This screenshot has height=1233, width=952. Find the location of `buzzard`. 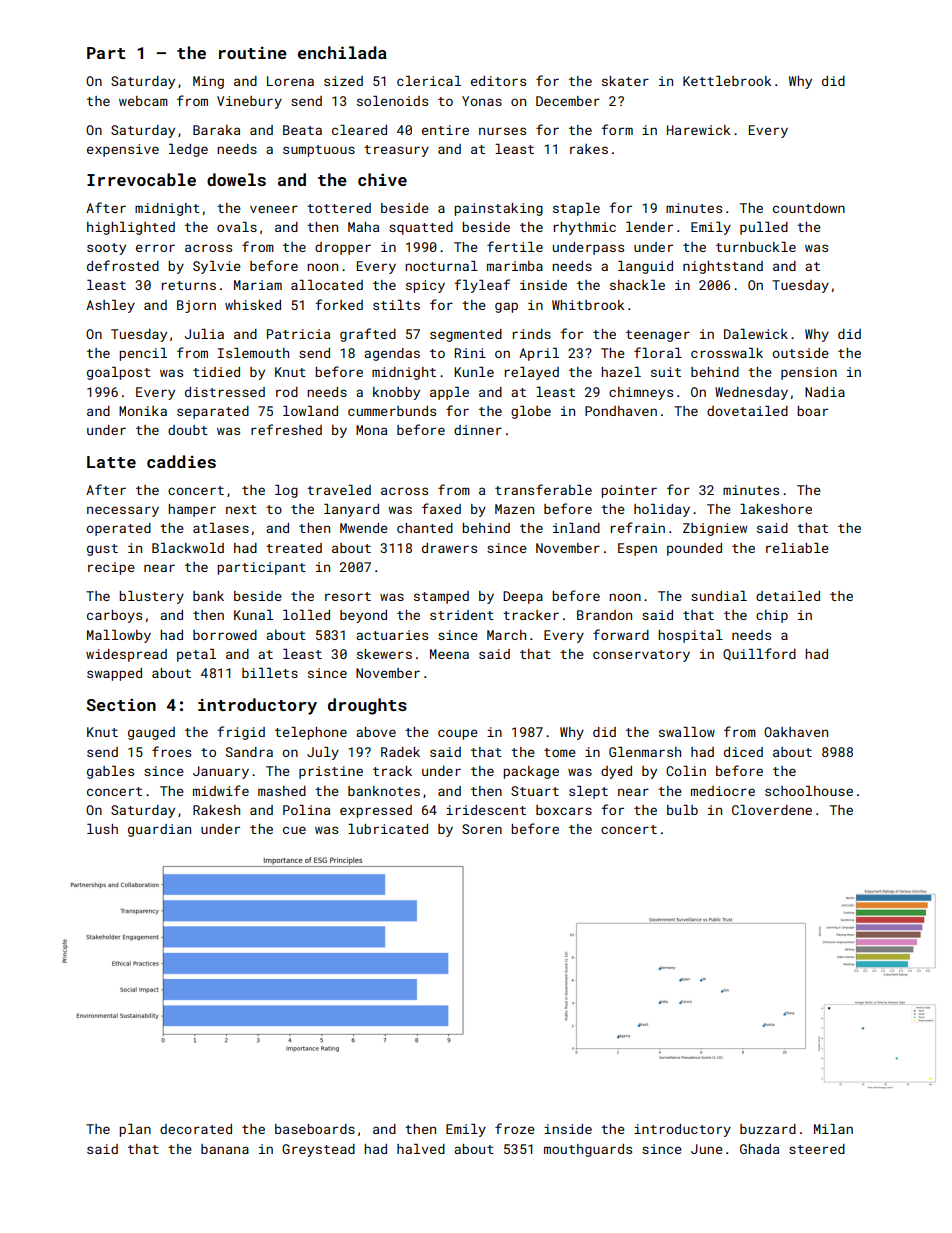

buzzard is located at coordinates (768, 1129).
